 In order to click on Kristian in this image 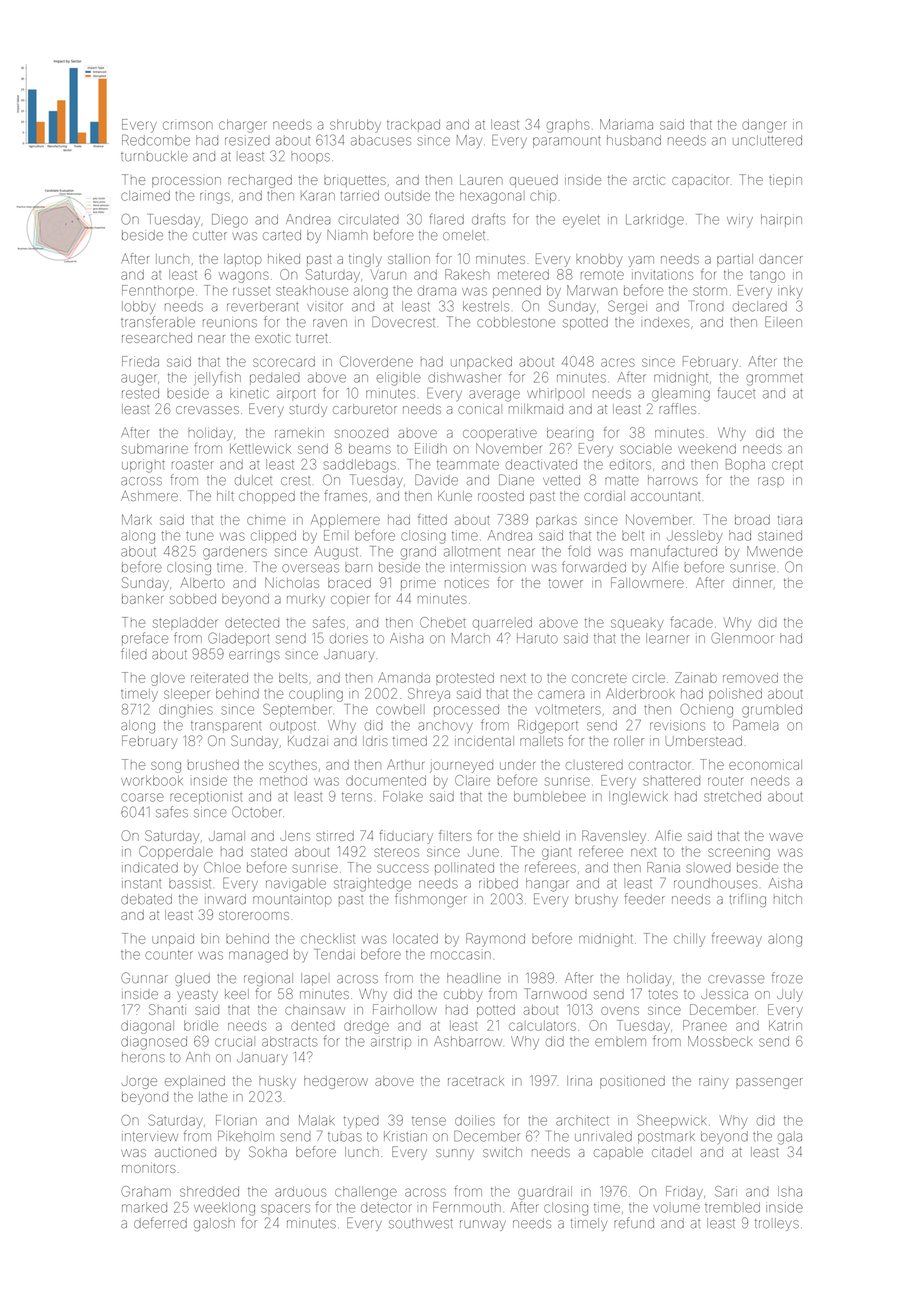, I will do `click(405, 1136)`.
